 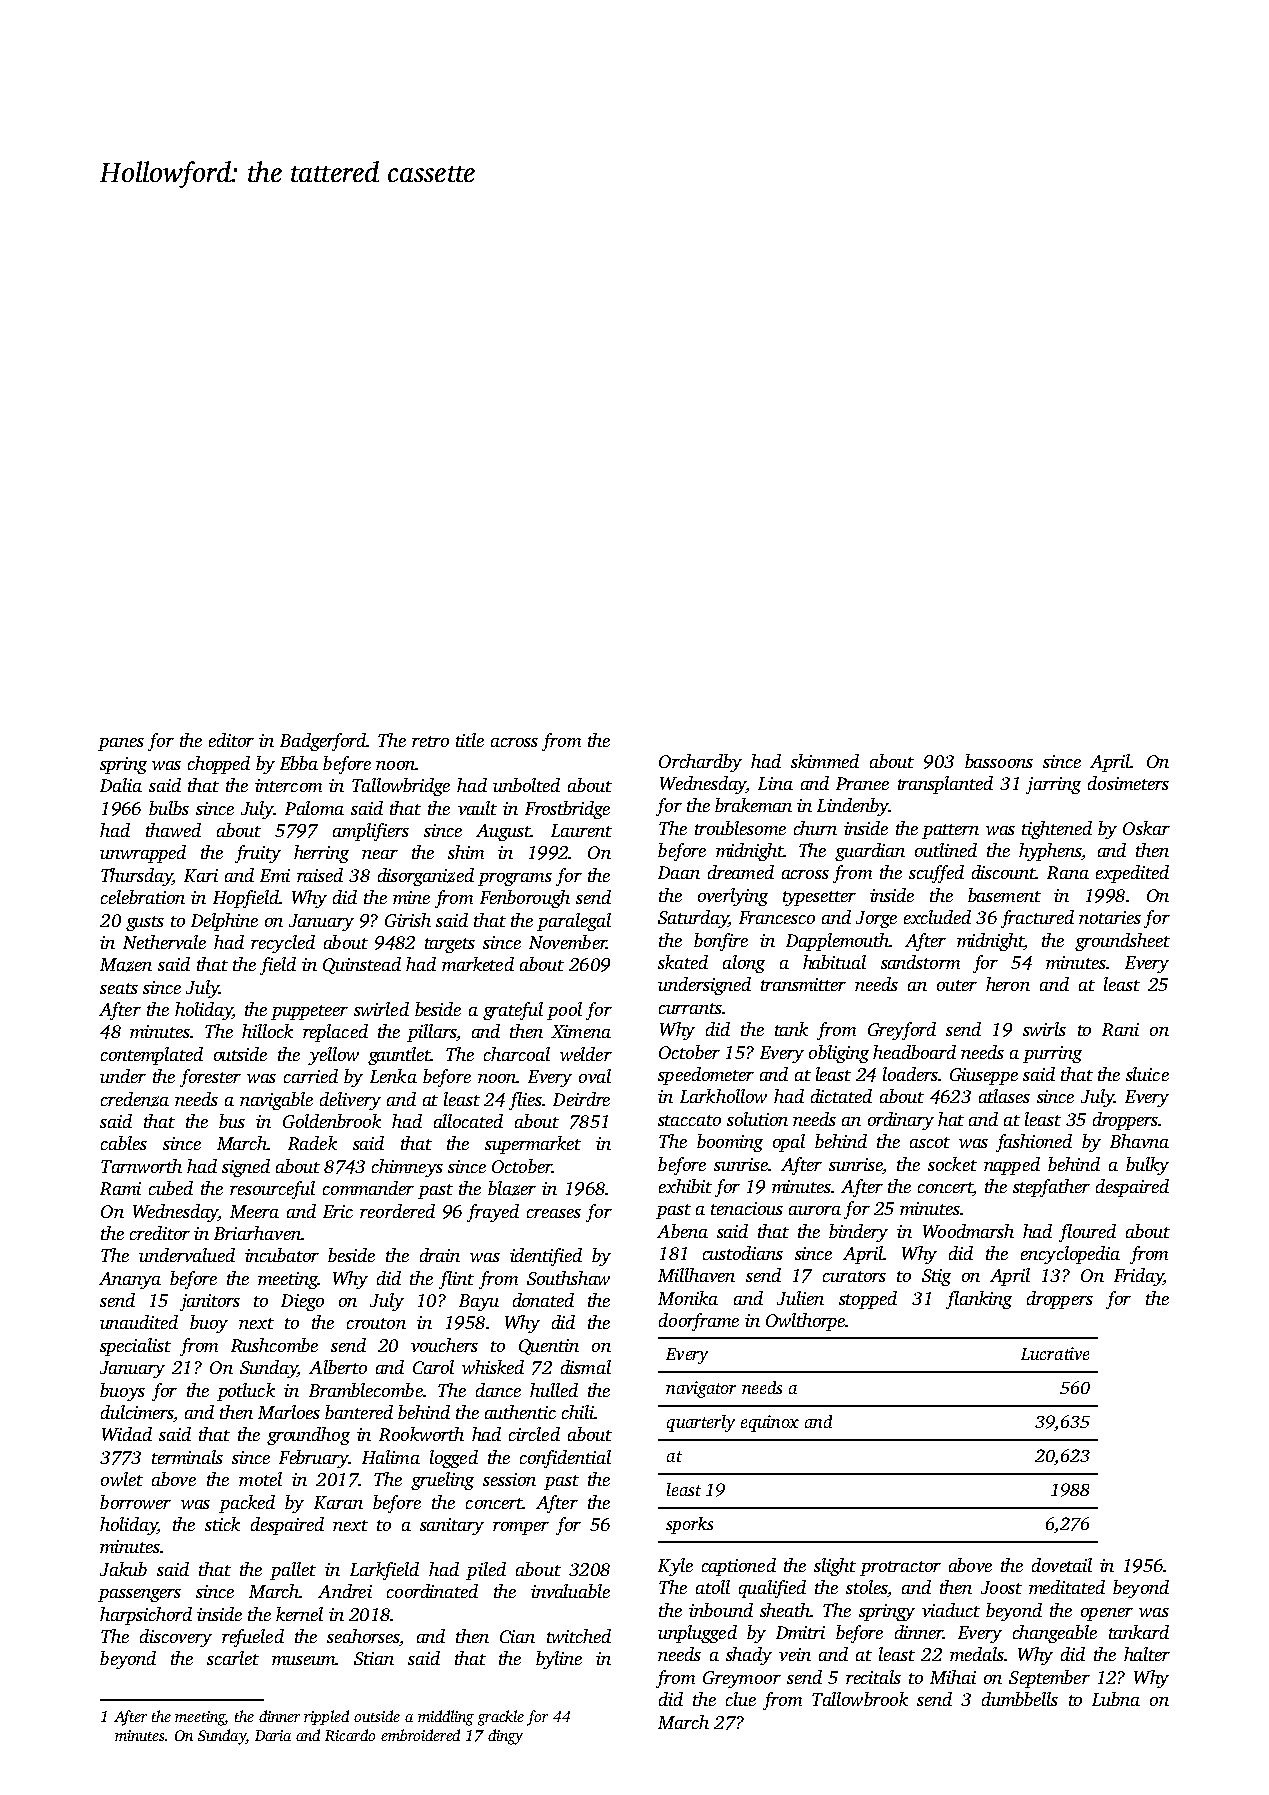 I want to click on harpsichord, so click(x=146, y=1616).
